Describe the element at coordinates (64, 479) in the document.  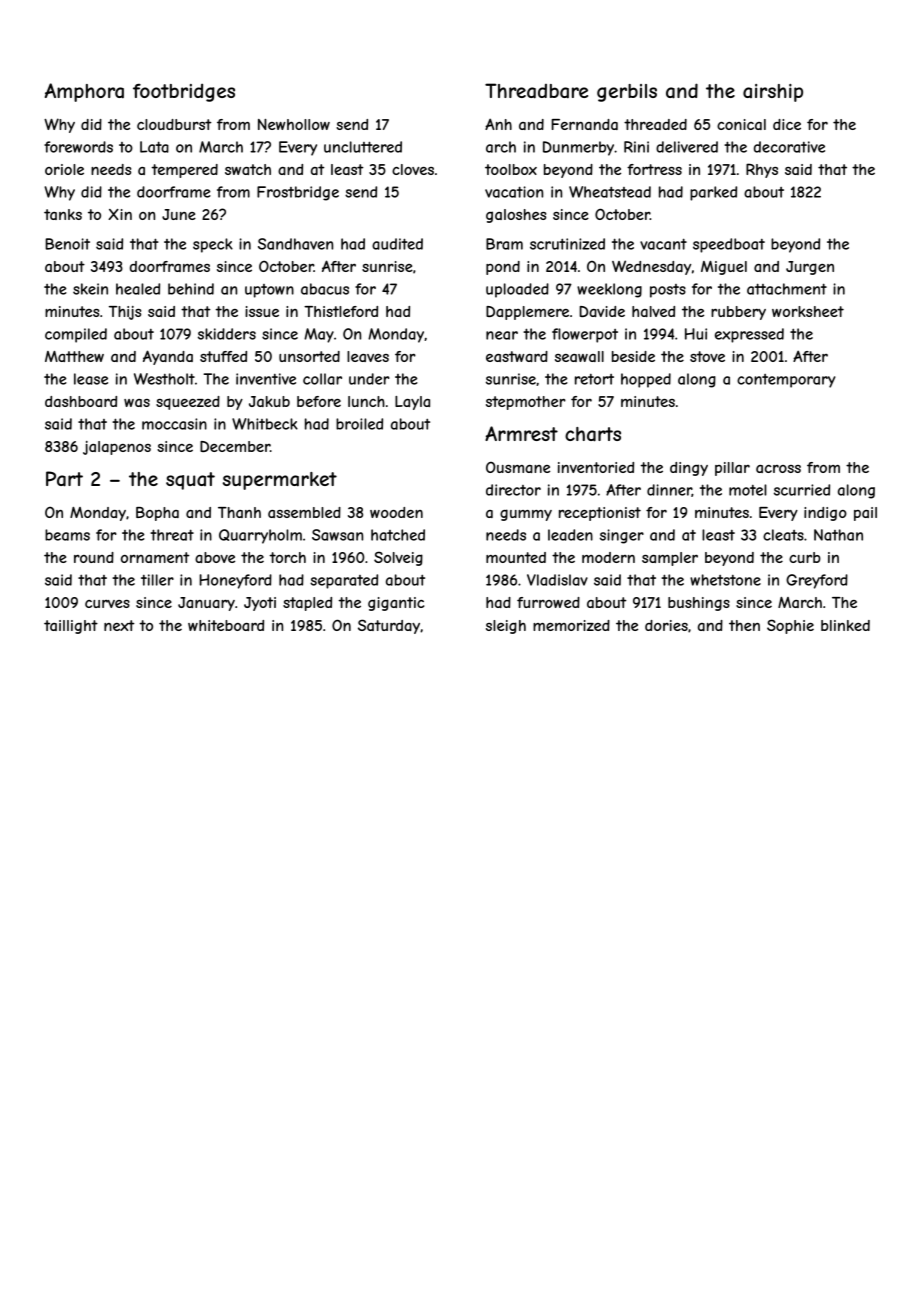
I see `Part` at that location.
